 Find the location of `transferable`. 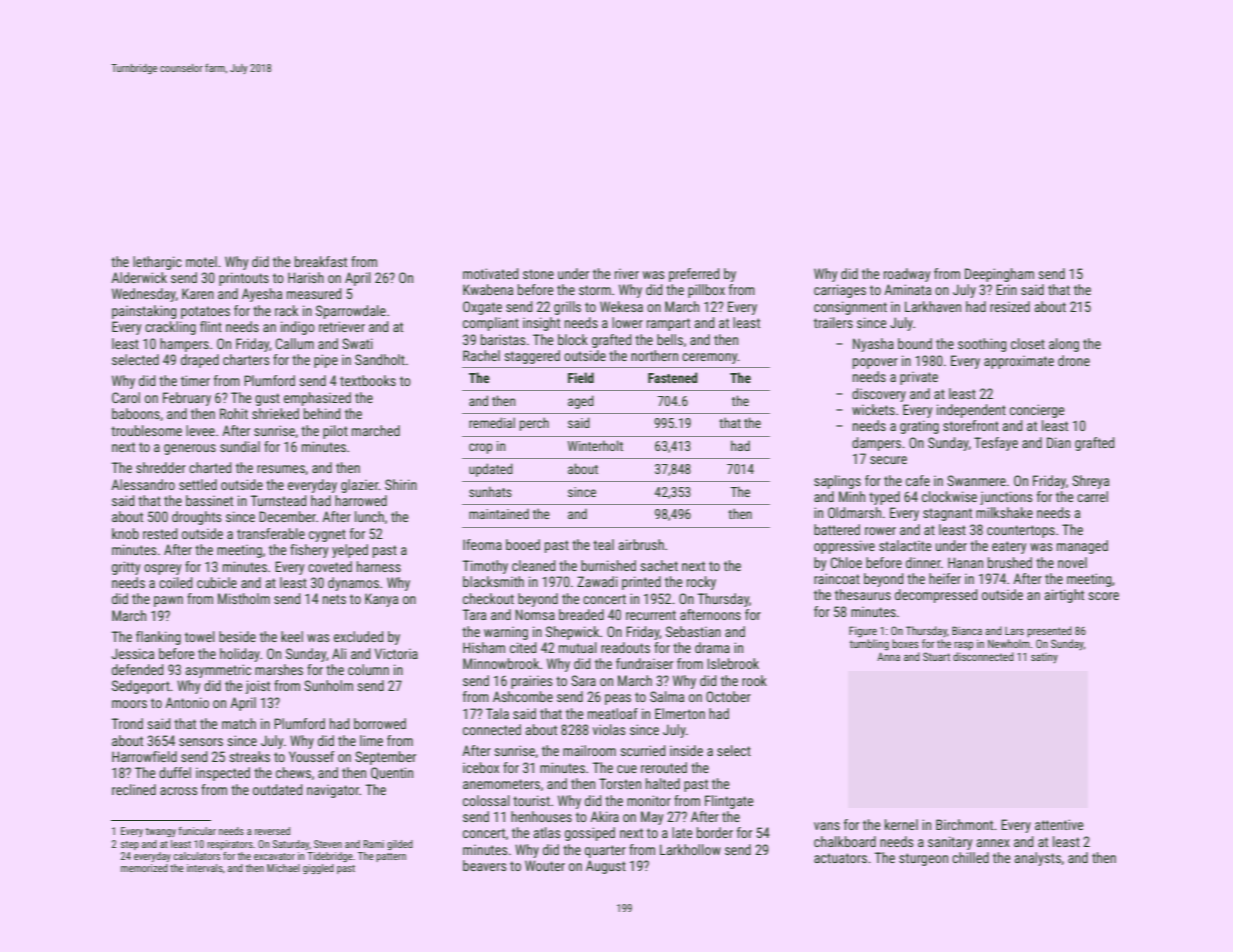

transferable is located at coordinates (271, 533).
